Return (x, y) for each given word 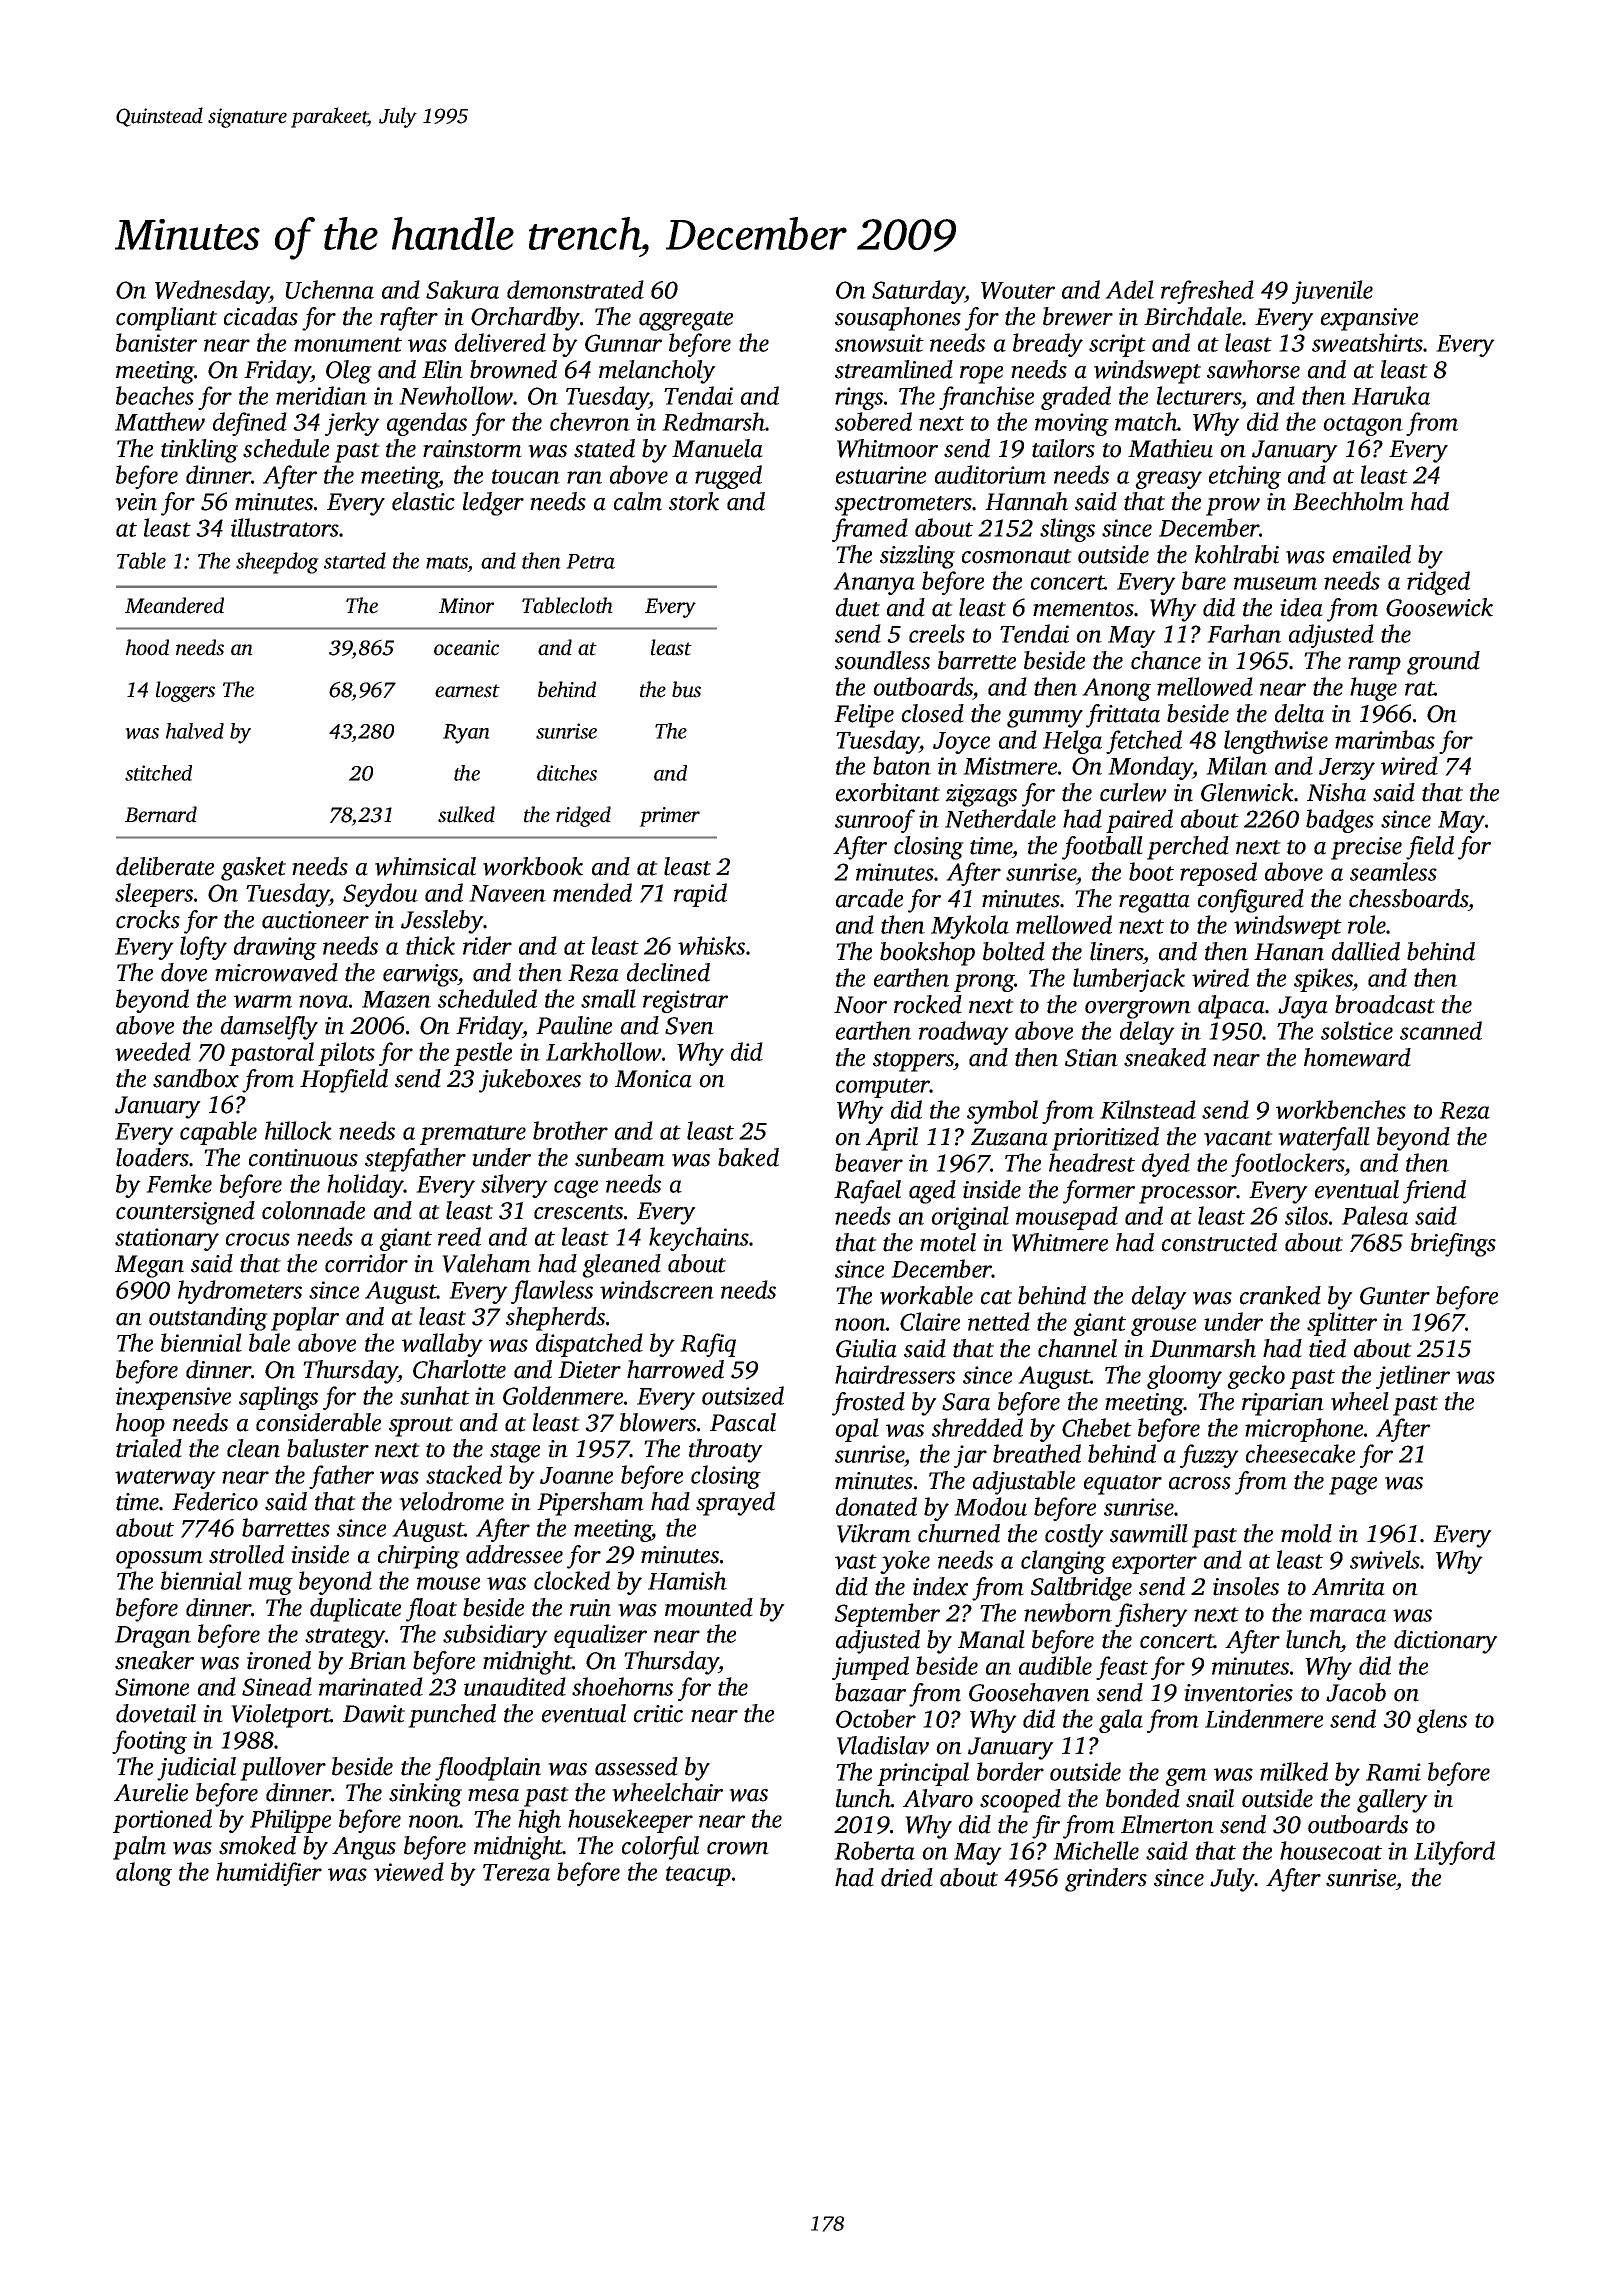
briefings (1453, 1245)
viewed (409, 1871)
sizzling (917, 557)
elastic (423, 501)
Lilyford (1454, 1853)
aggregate (686, 321)
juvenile (1332, 292)
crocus (258, 1239)
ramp (1374, 666)
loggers (185, 691)
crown (738, 1848)
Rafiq (708, 1345)
